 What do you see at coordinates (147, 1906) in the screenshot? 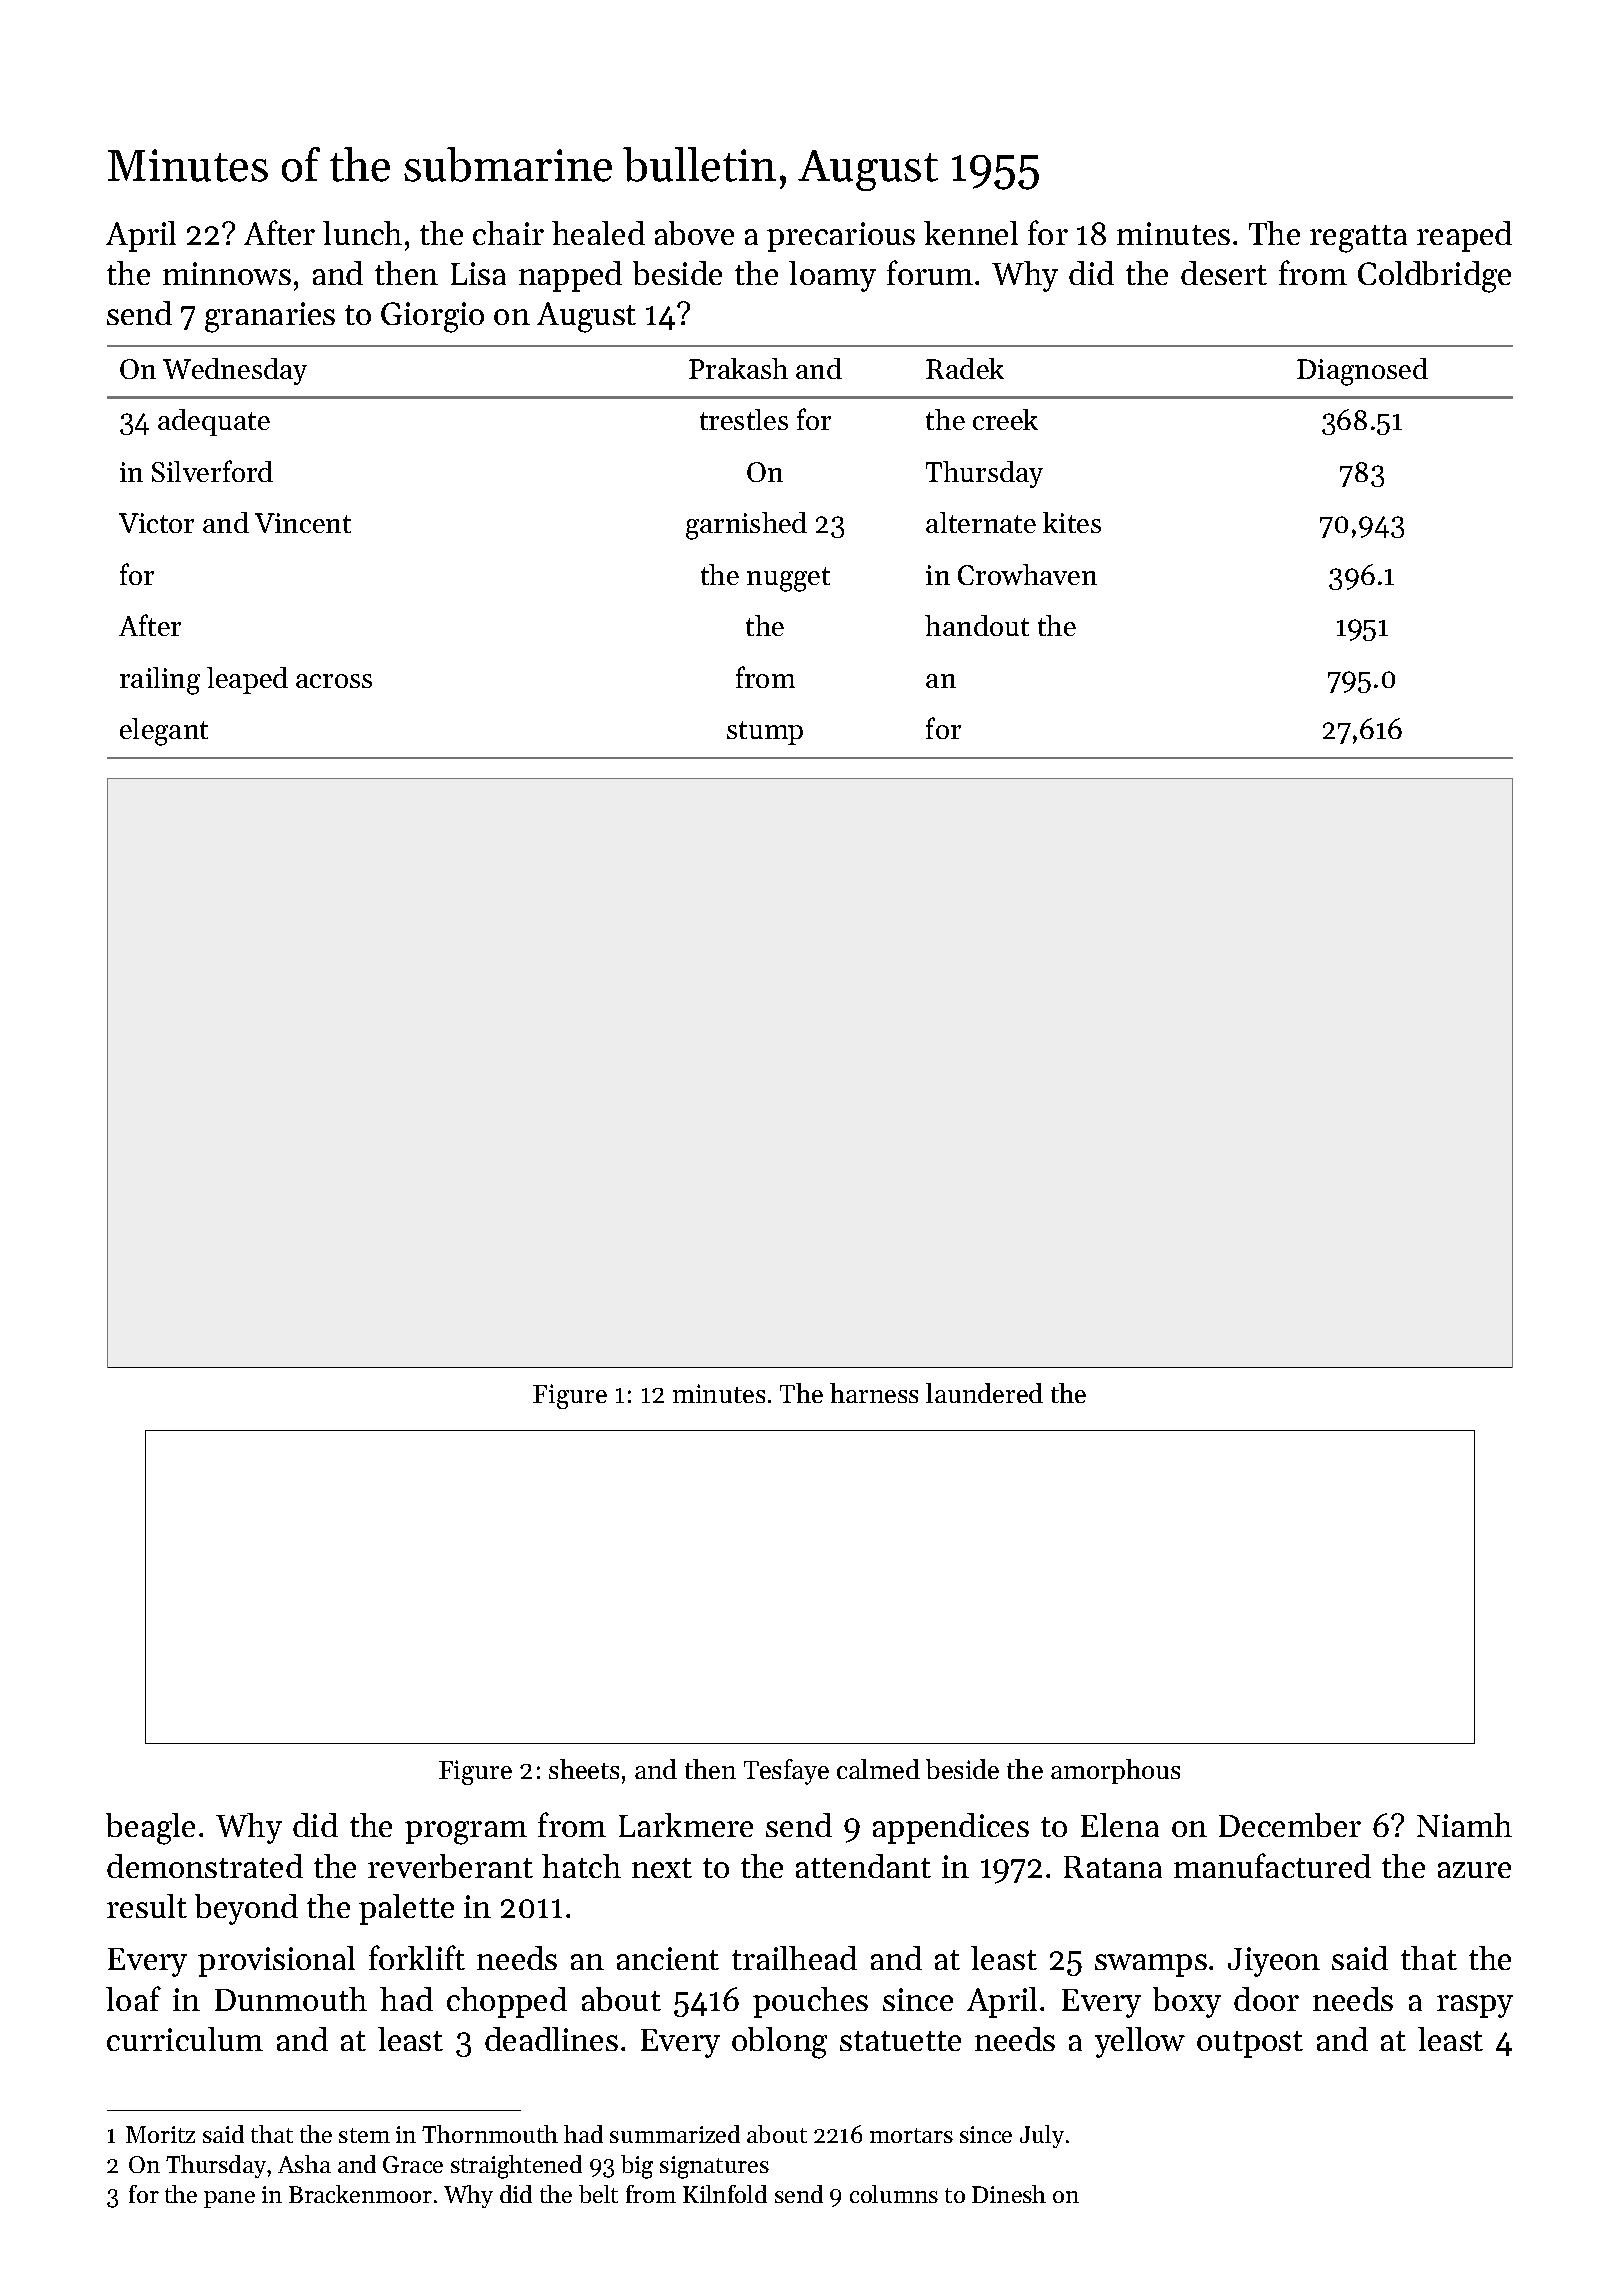
I see `result` at bounding box center [147, 1906].
